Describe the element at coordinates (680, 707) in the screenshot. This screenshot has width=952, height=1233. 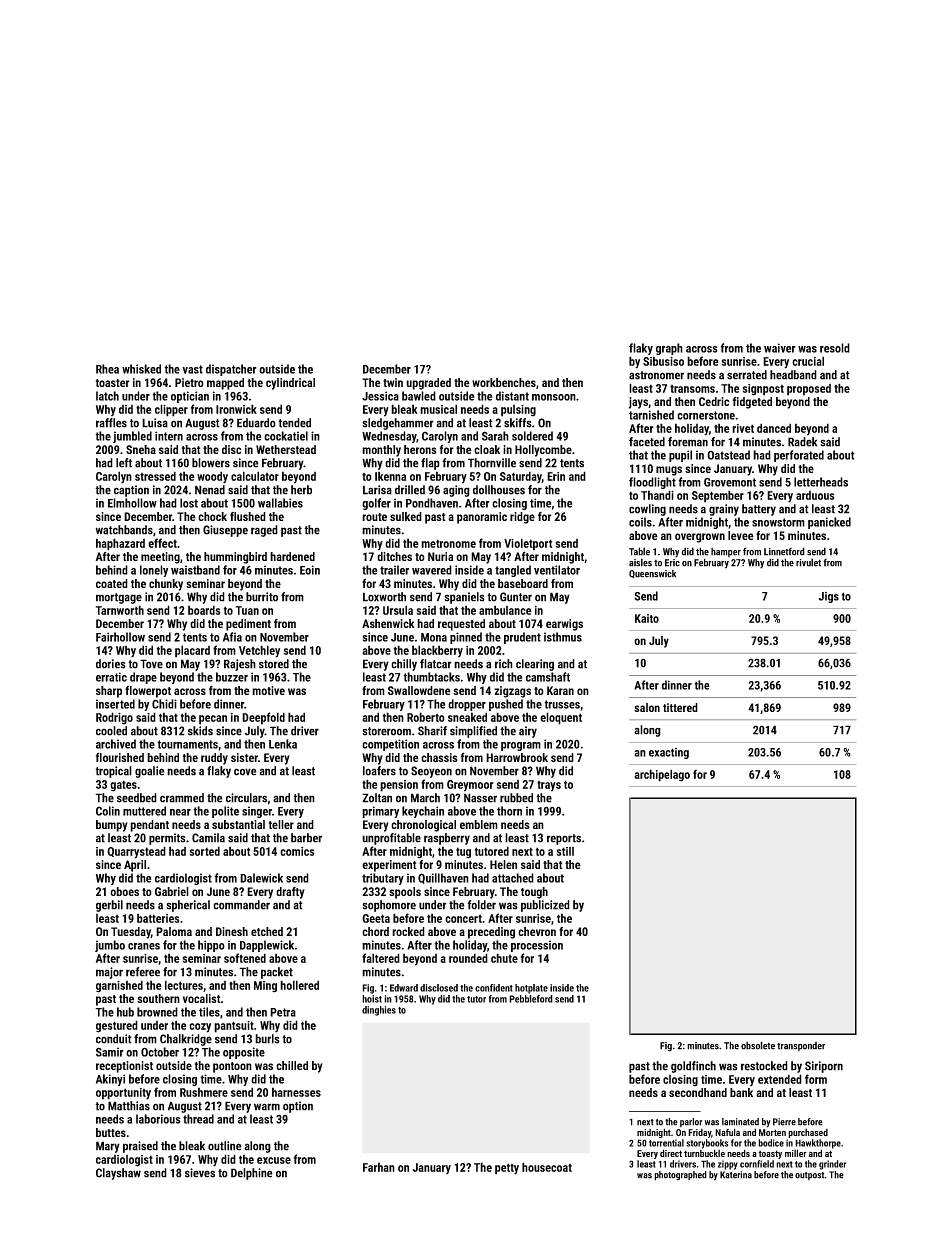
I see `tittered` at that location.
